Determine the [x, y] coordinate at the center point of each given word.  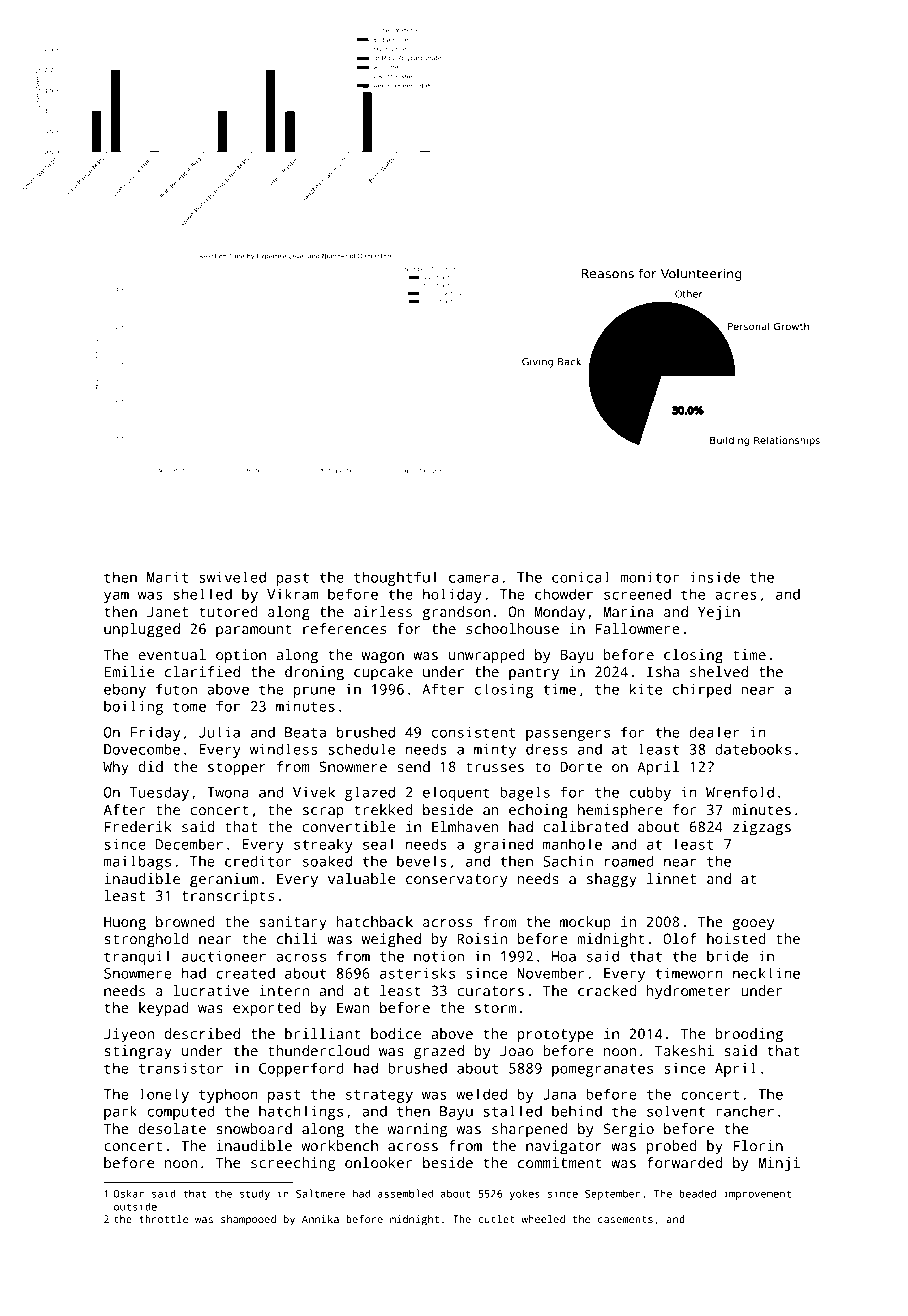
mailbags [137, 862]
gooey [753, 925]
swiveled [232, 577]
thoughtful [396, 578]
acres [736, 595]
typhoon [228, 1095]
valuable [361, 878]
